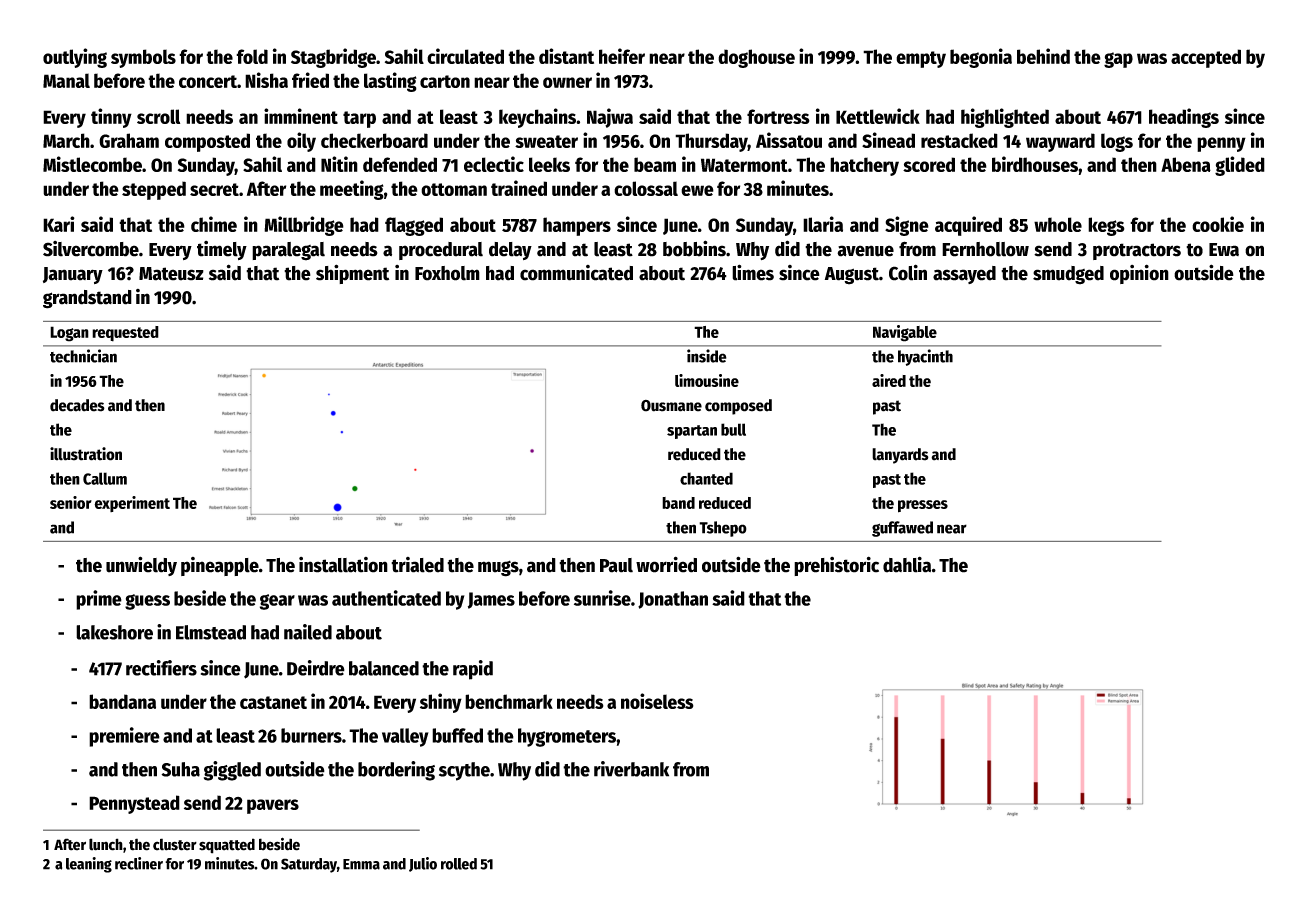  Describe the element at coordinates (631, 769) in the document. I see `riverbank` at that location.
